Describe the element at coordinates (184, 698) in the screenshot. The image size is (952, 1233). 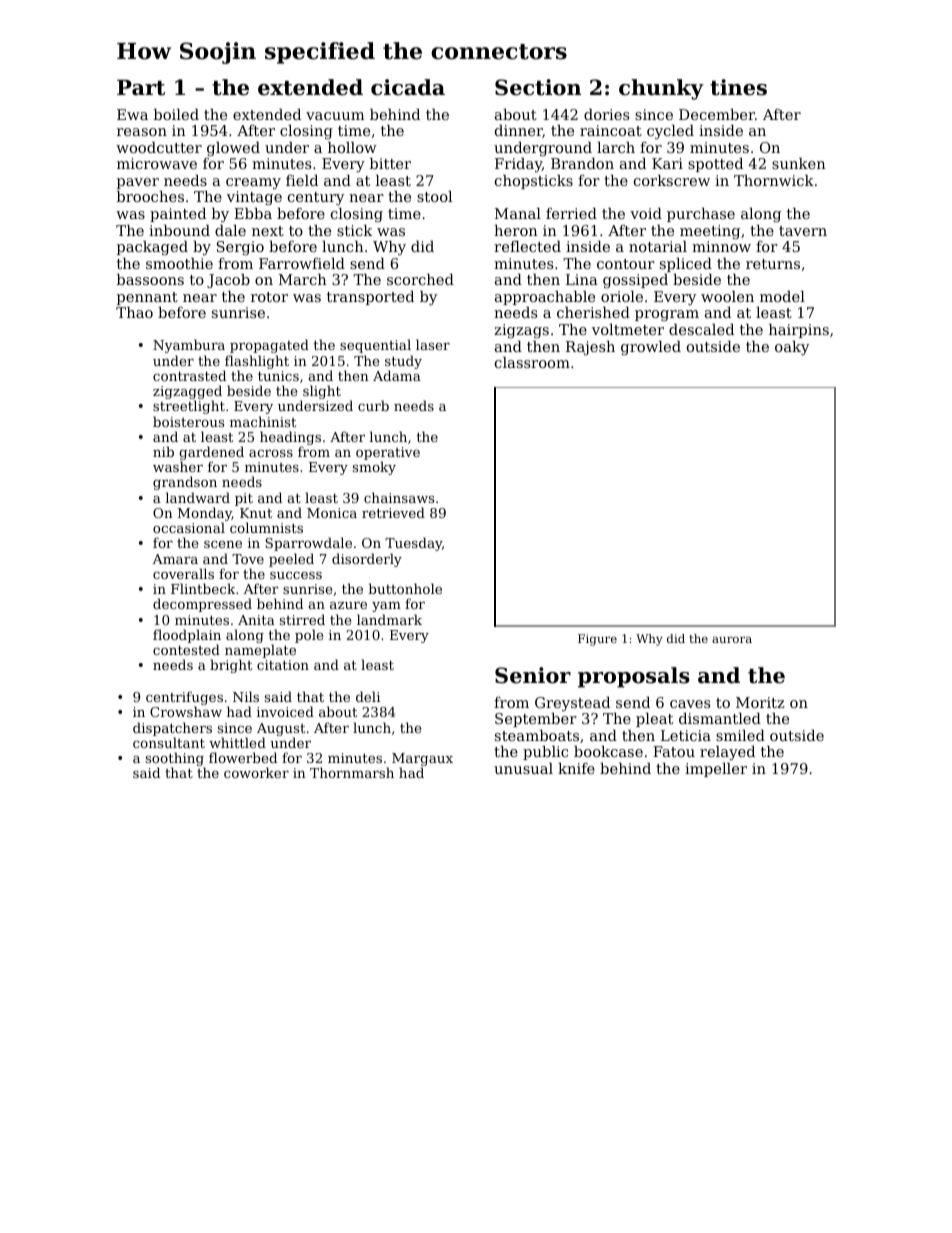
I see `centrifuges` at that location.
